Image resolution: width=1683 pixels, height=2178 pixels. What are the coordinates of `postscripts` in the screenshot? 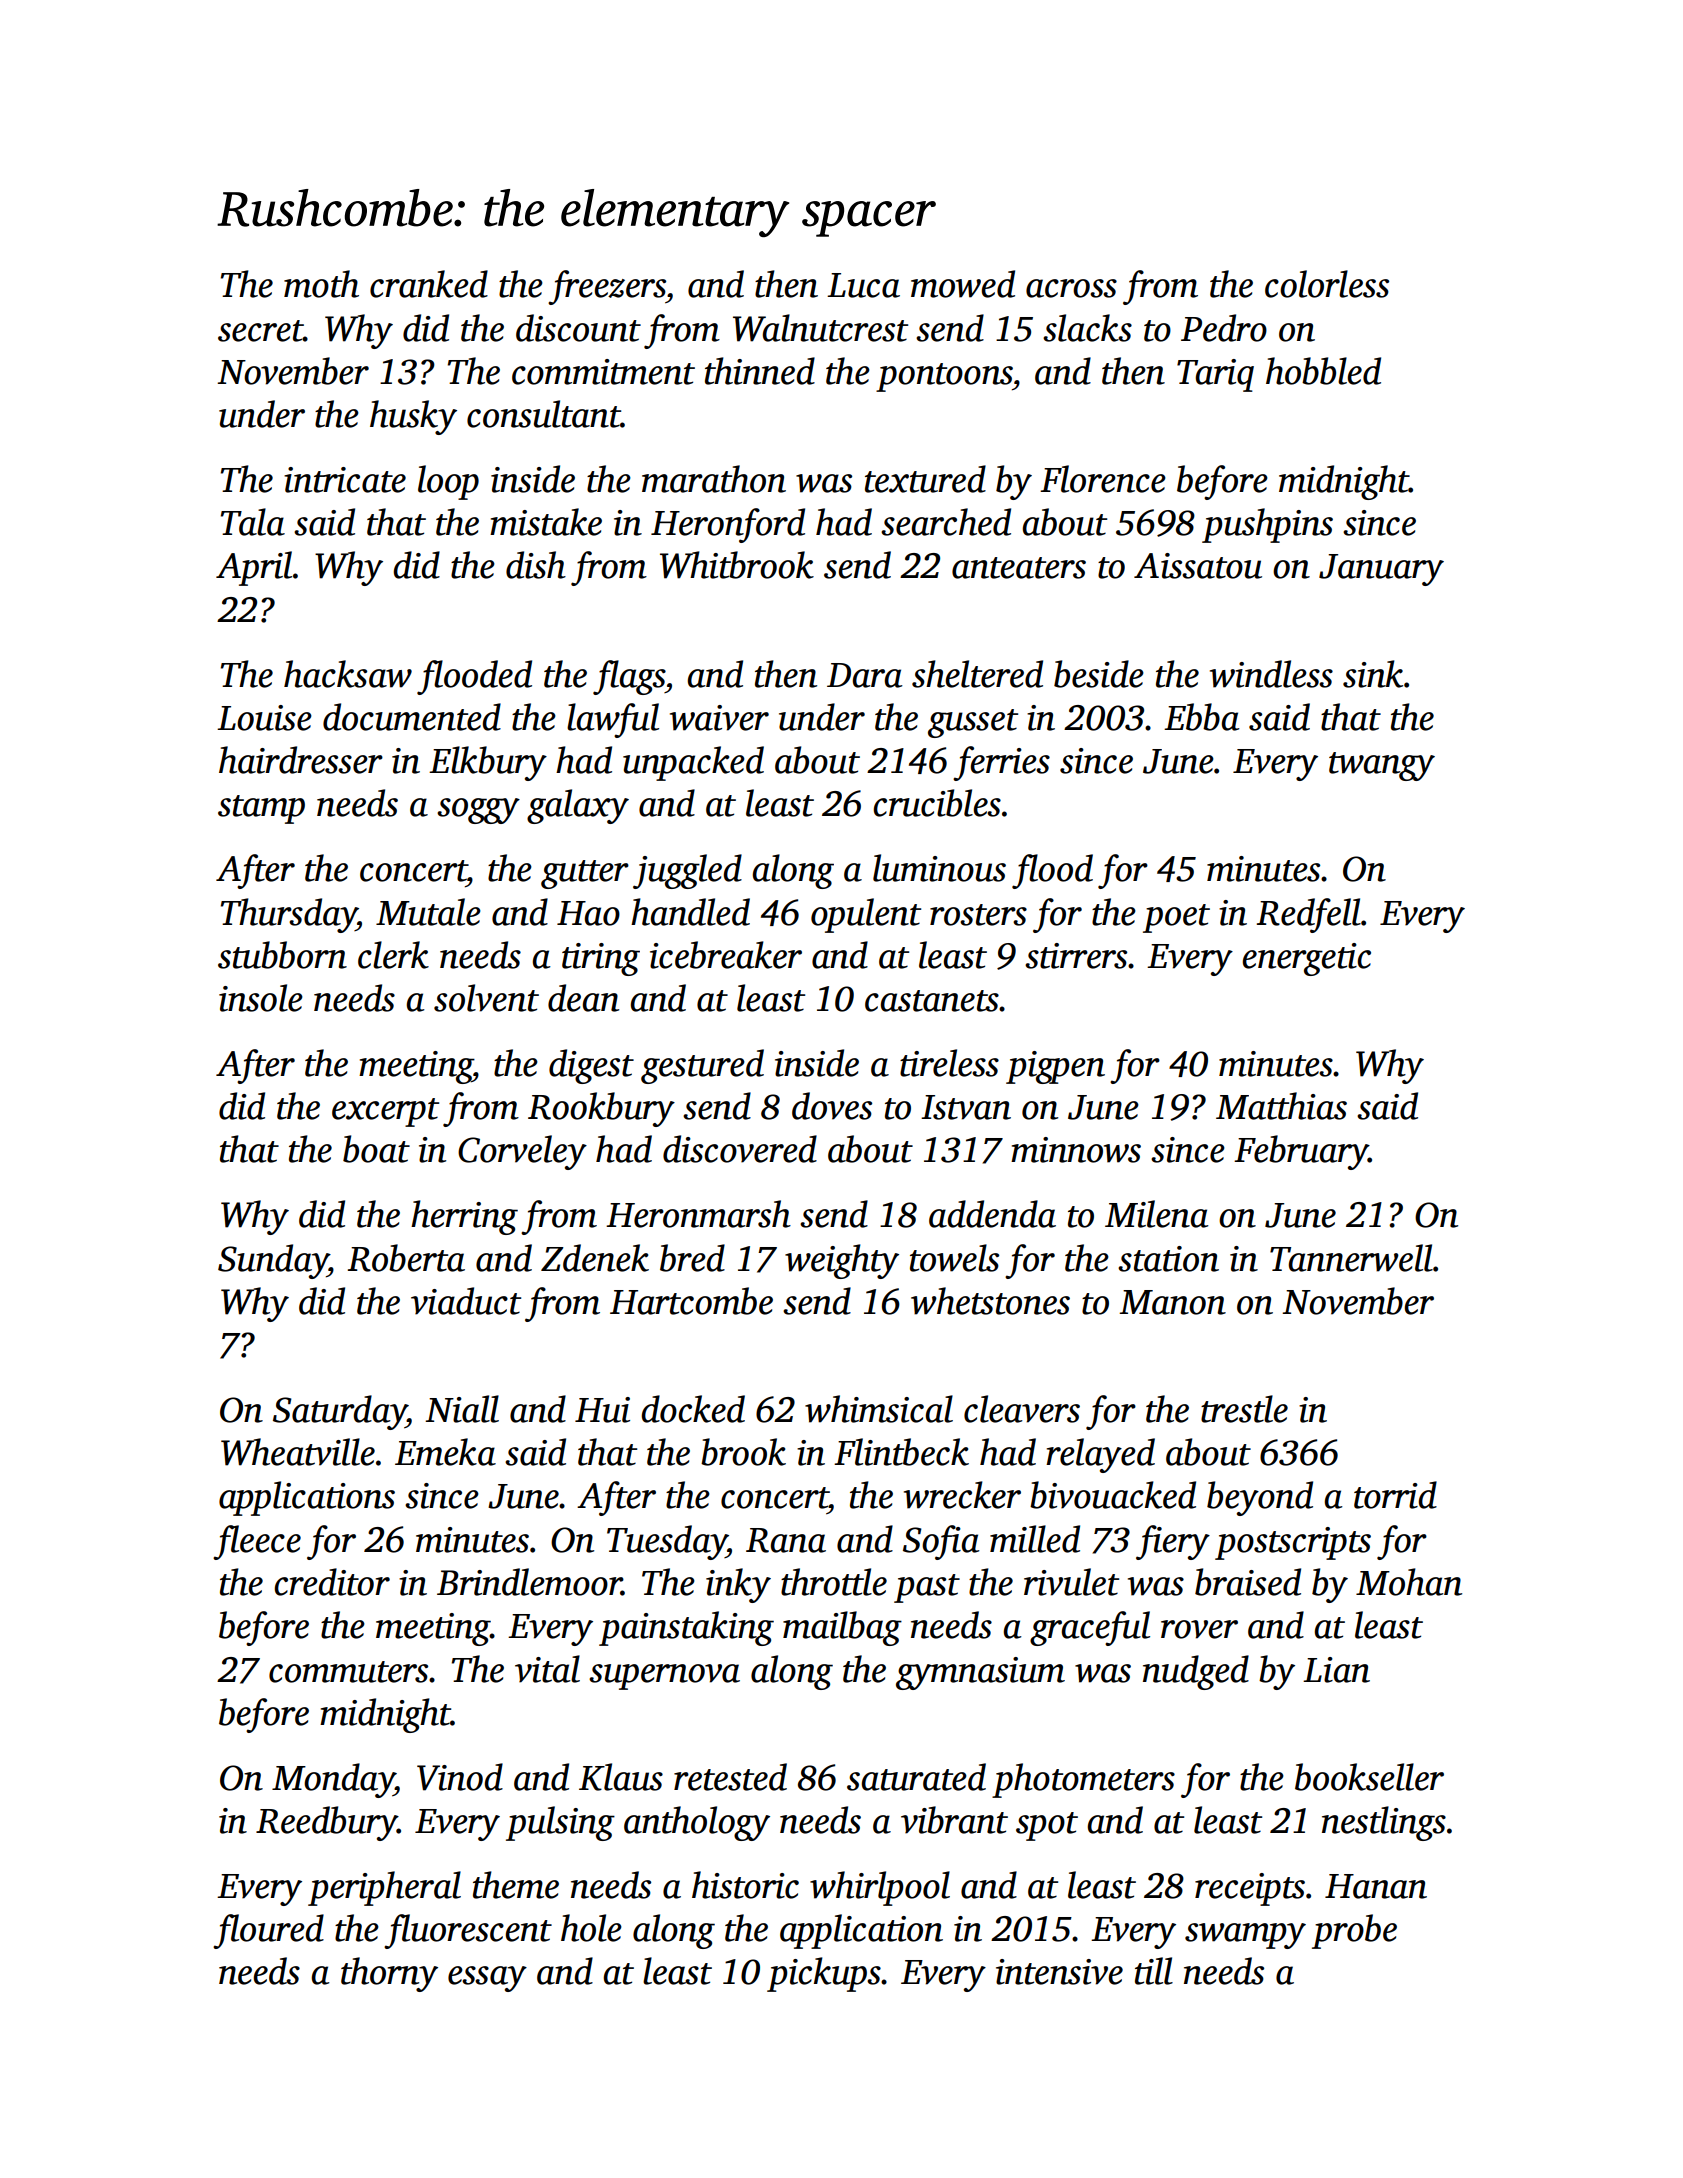 It's located at (1293, 1543).
